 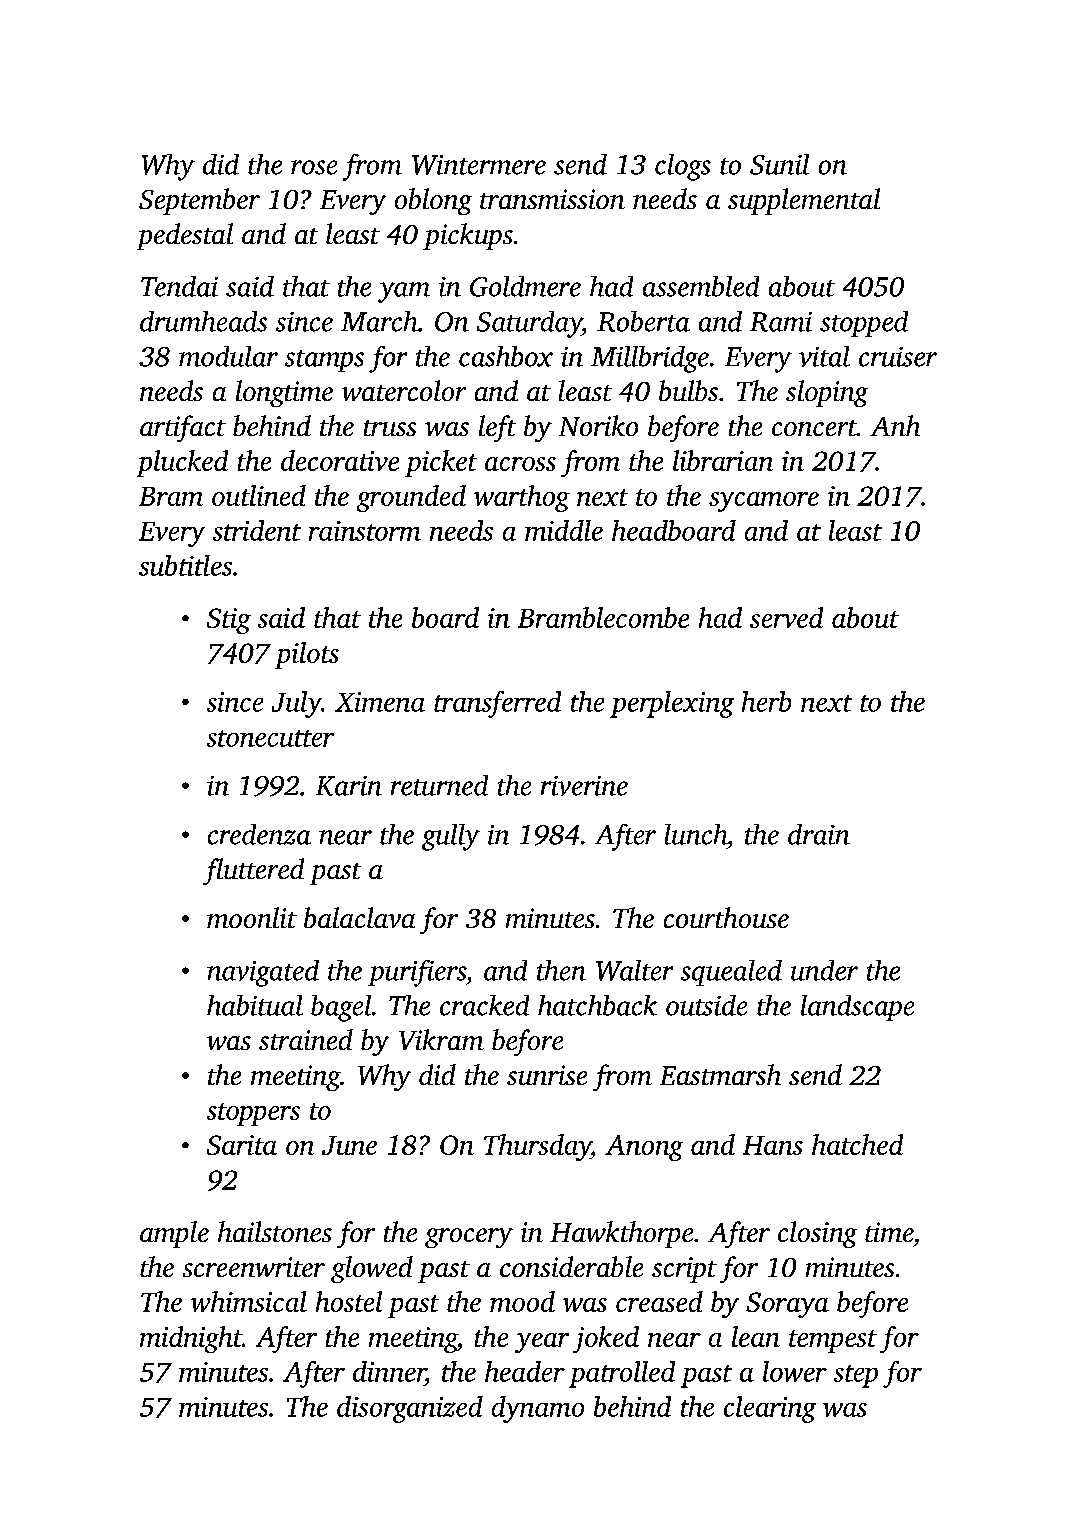 What do you see at coordinates (199, 201) in the screenshot?
I see `September` at bounding box center [199, 201].
